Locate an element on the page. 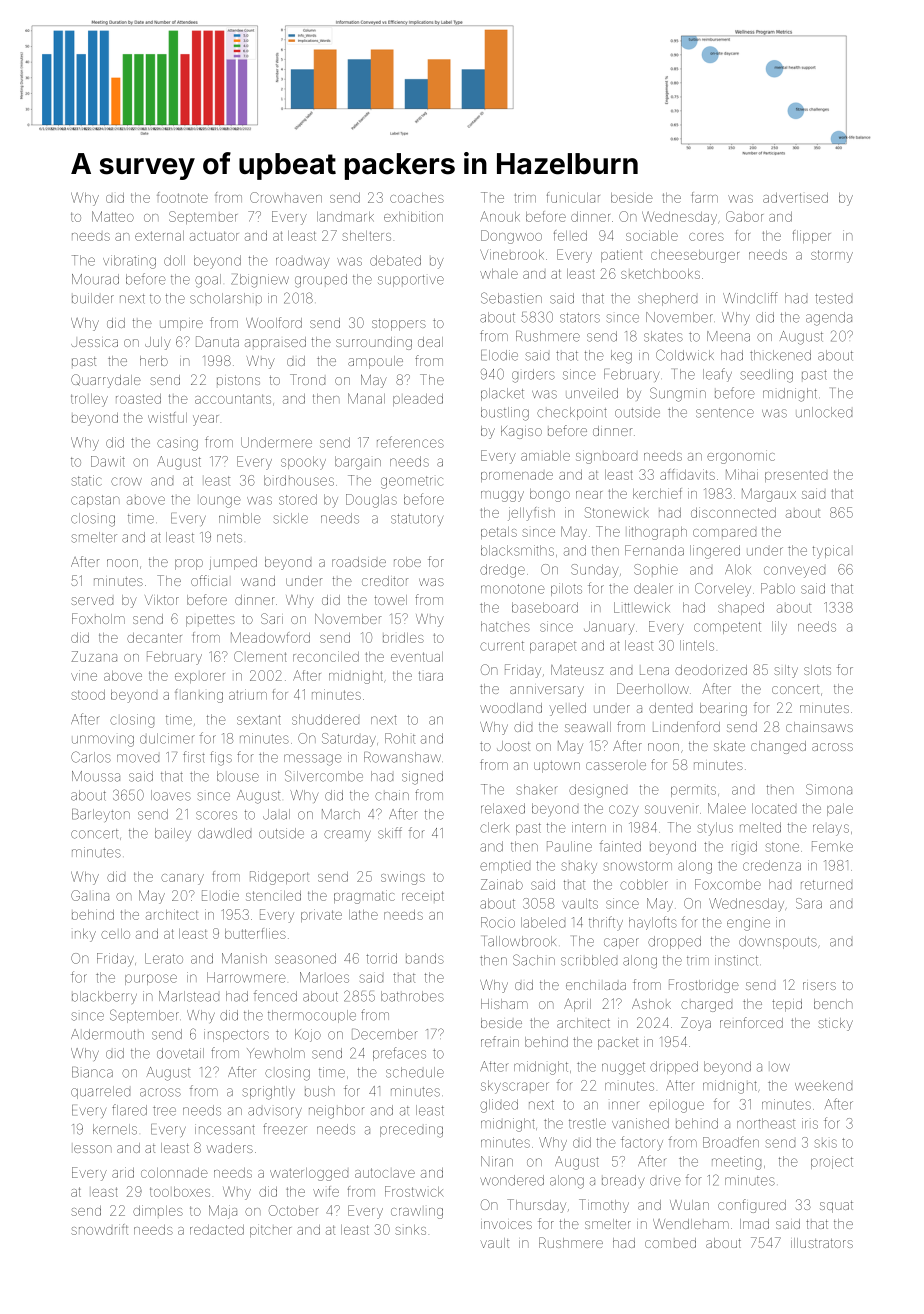  tree is located at coordinates (164, 1111).
